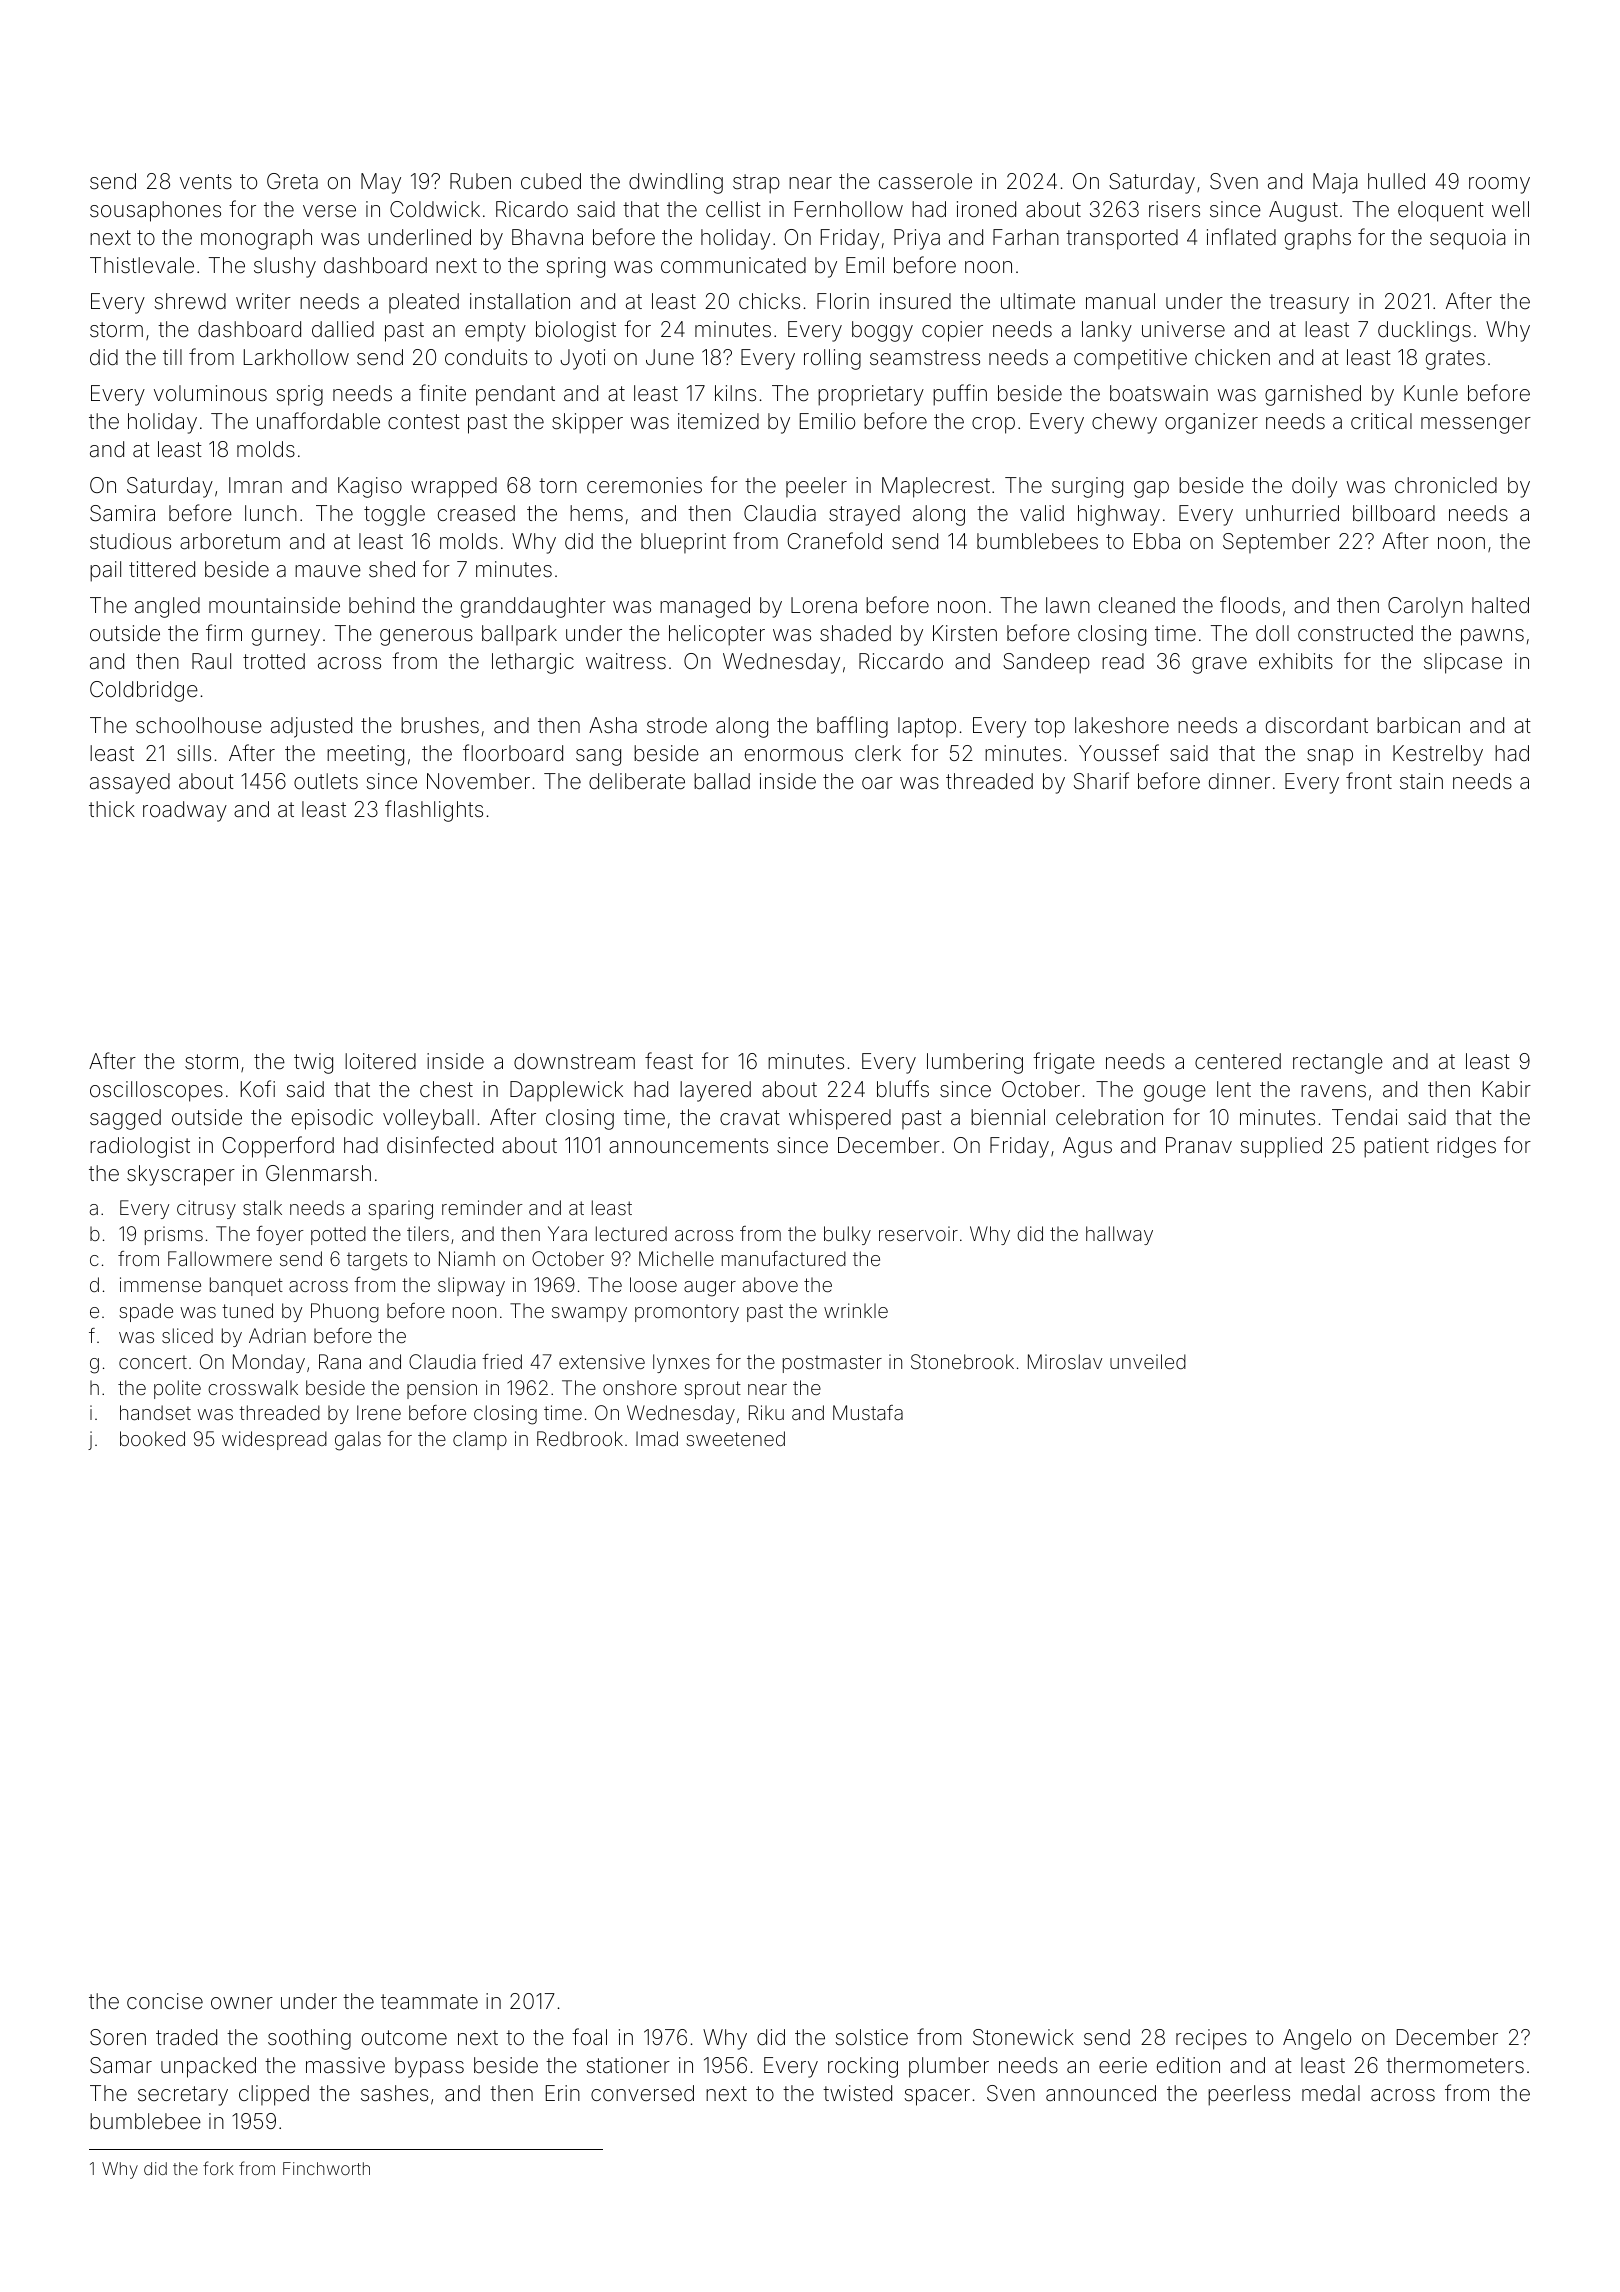  What do you see at coordinates (1148, 1361) in the screenshot?
I see `unveiled` at bounding box center [1148, 1361].
